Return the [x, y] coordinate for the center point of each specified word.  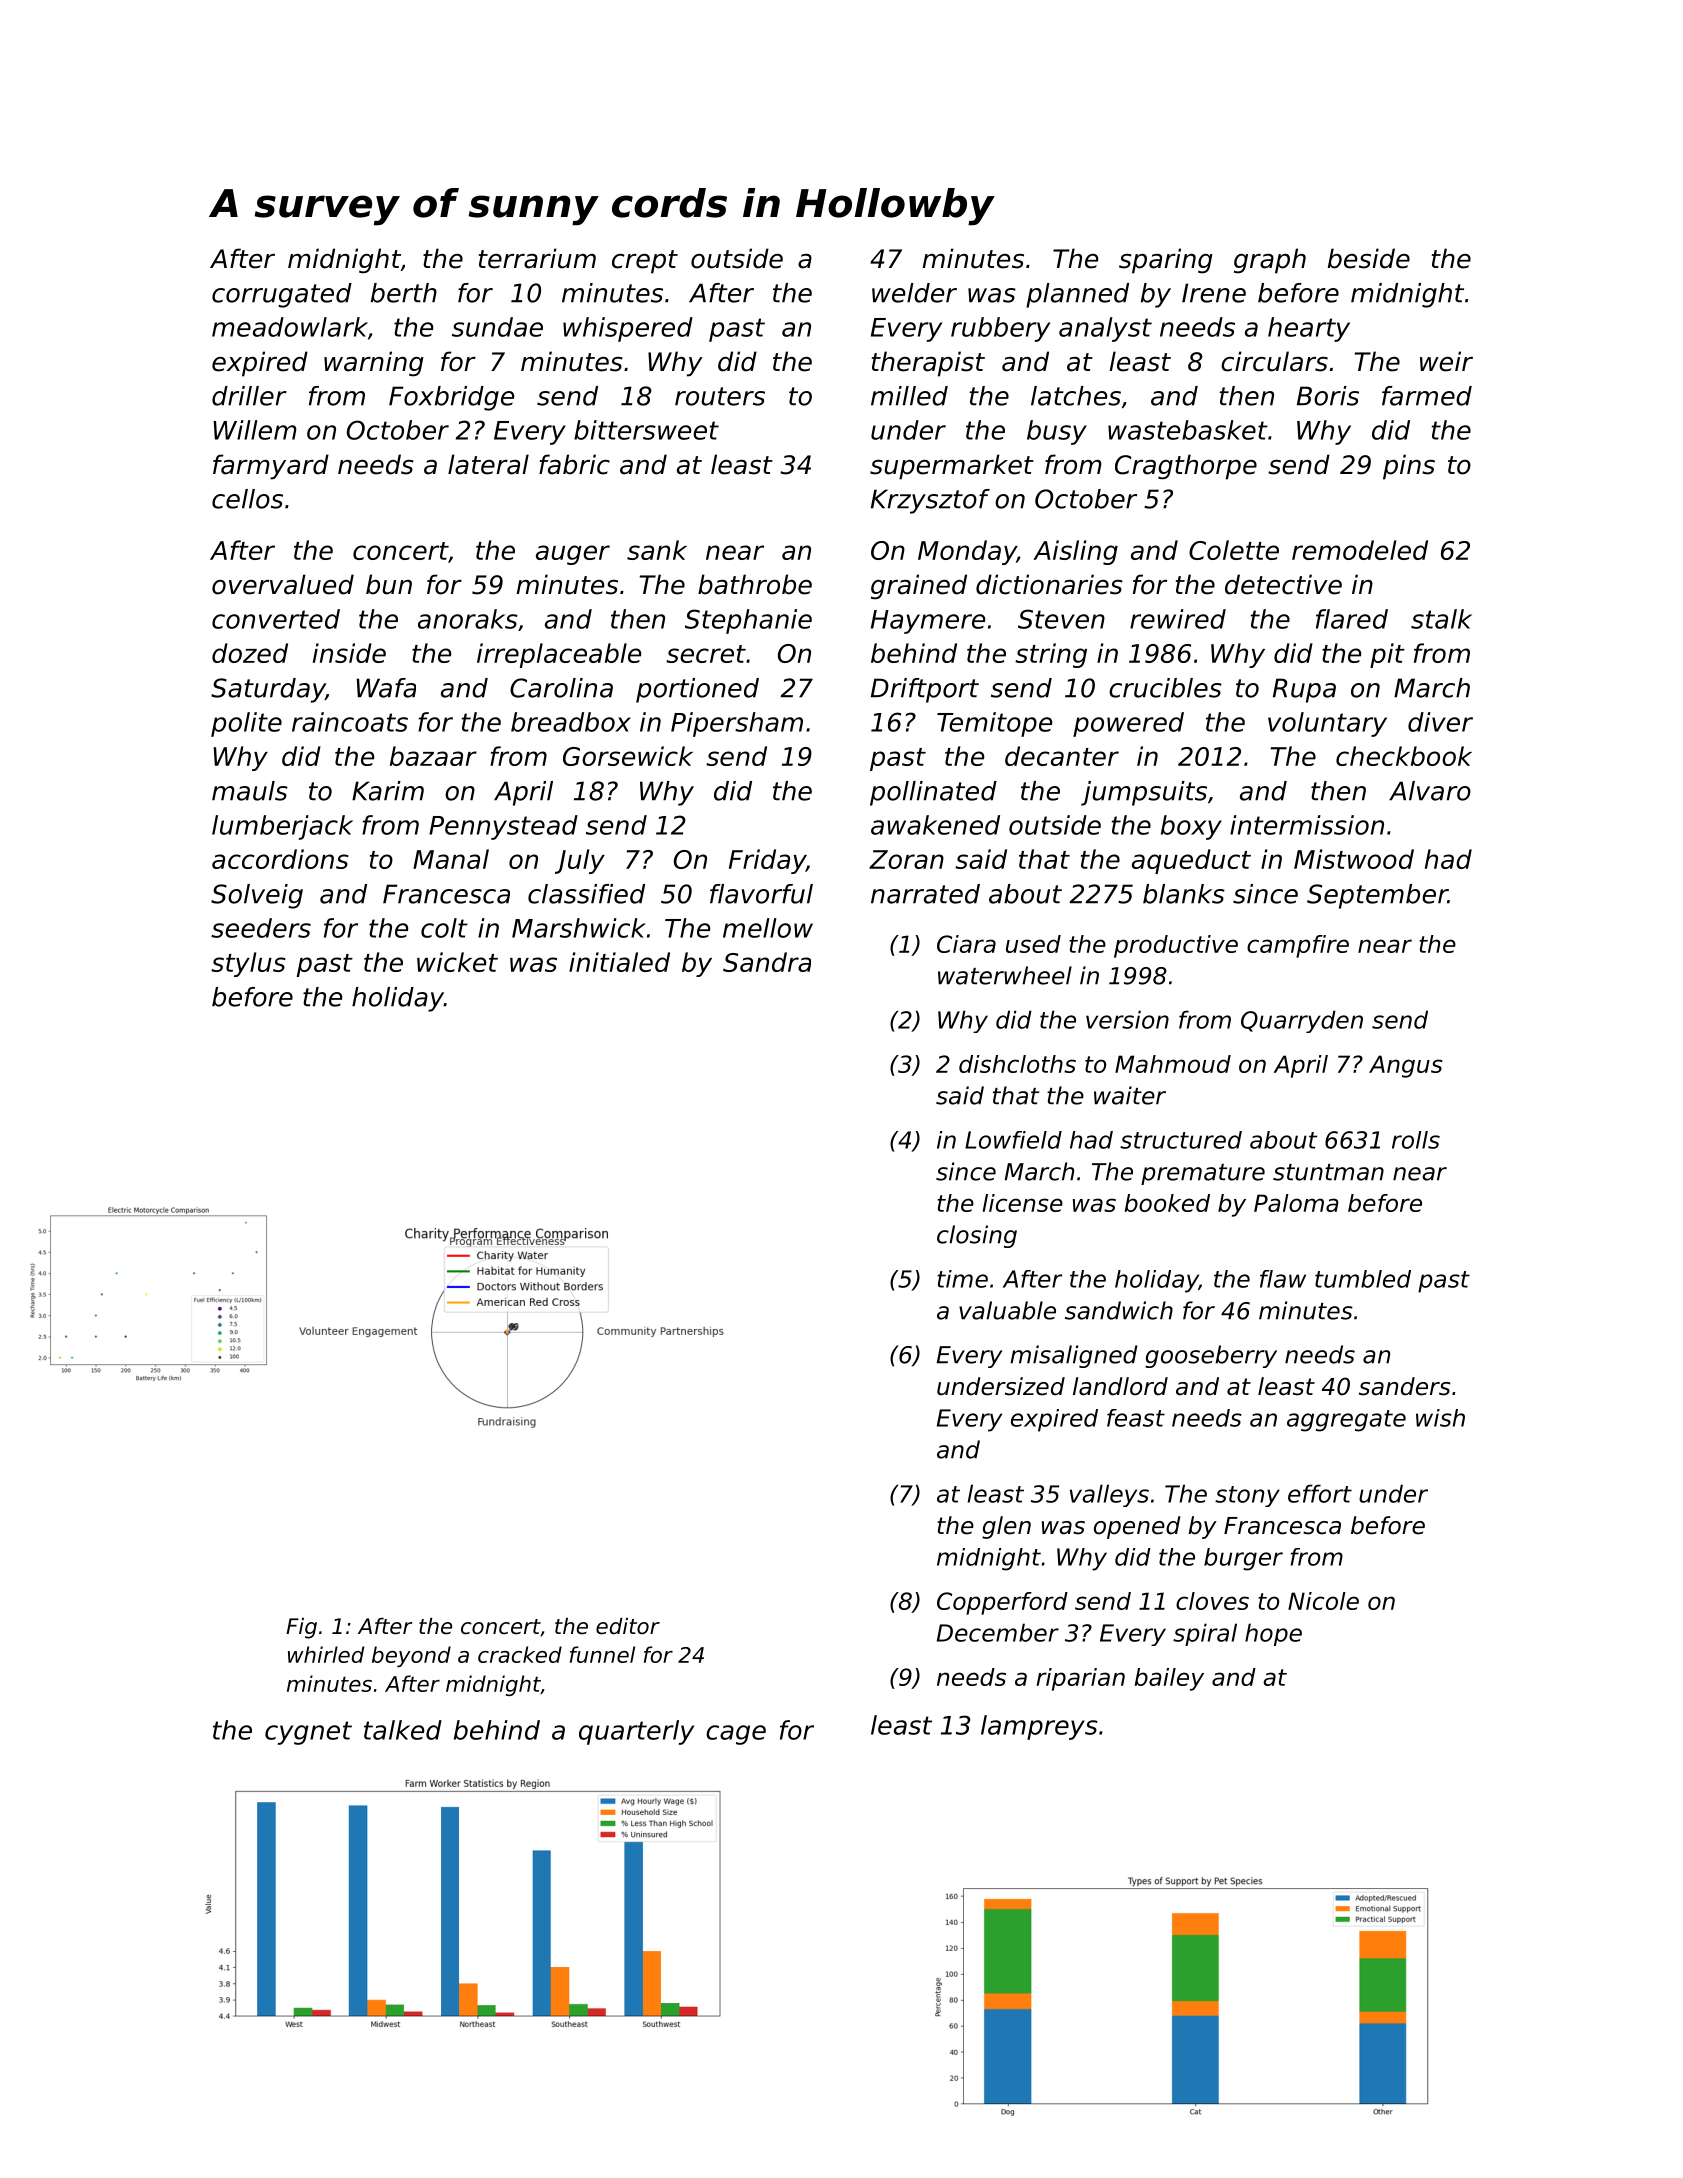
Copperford [1002, 1603]
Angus [1406, 1066]
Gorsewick [628, 756]
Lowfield [1013, 1140]
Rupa [1304, 690]
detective [1283, 584]
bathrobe [755, 584]
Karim [388, 791]
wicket [457, 962]
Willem [255, 430]
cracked [520, 1654]
